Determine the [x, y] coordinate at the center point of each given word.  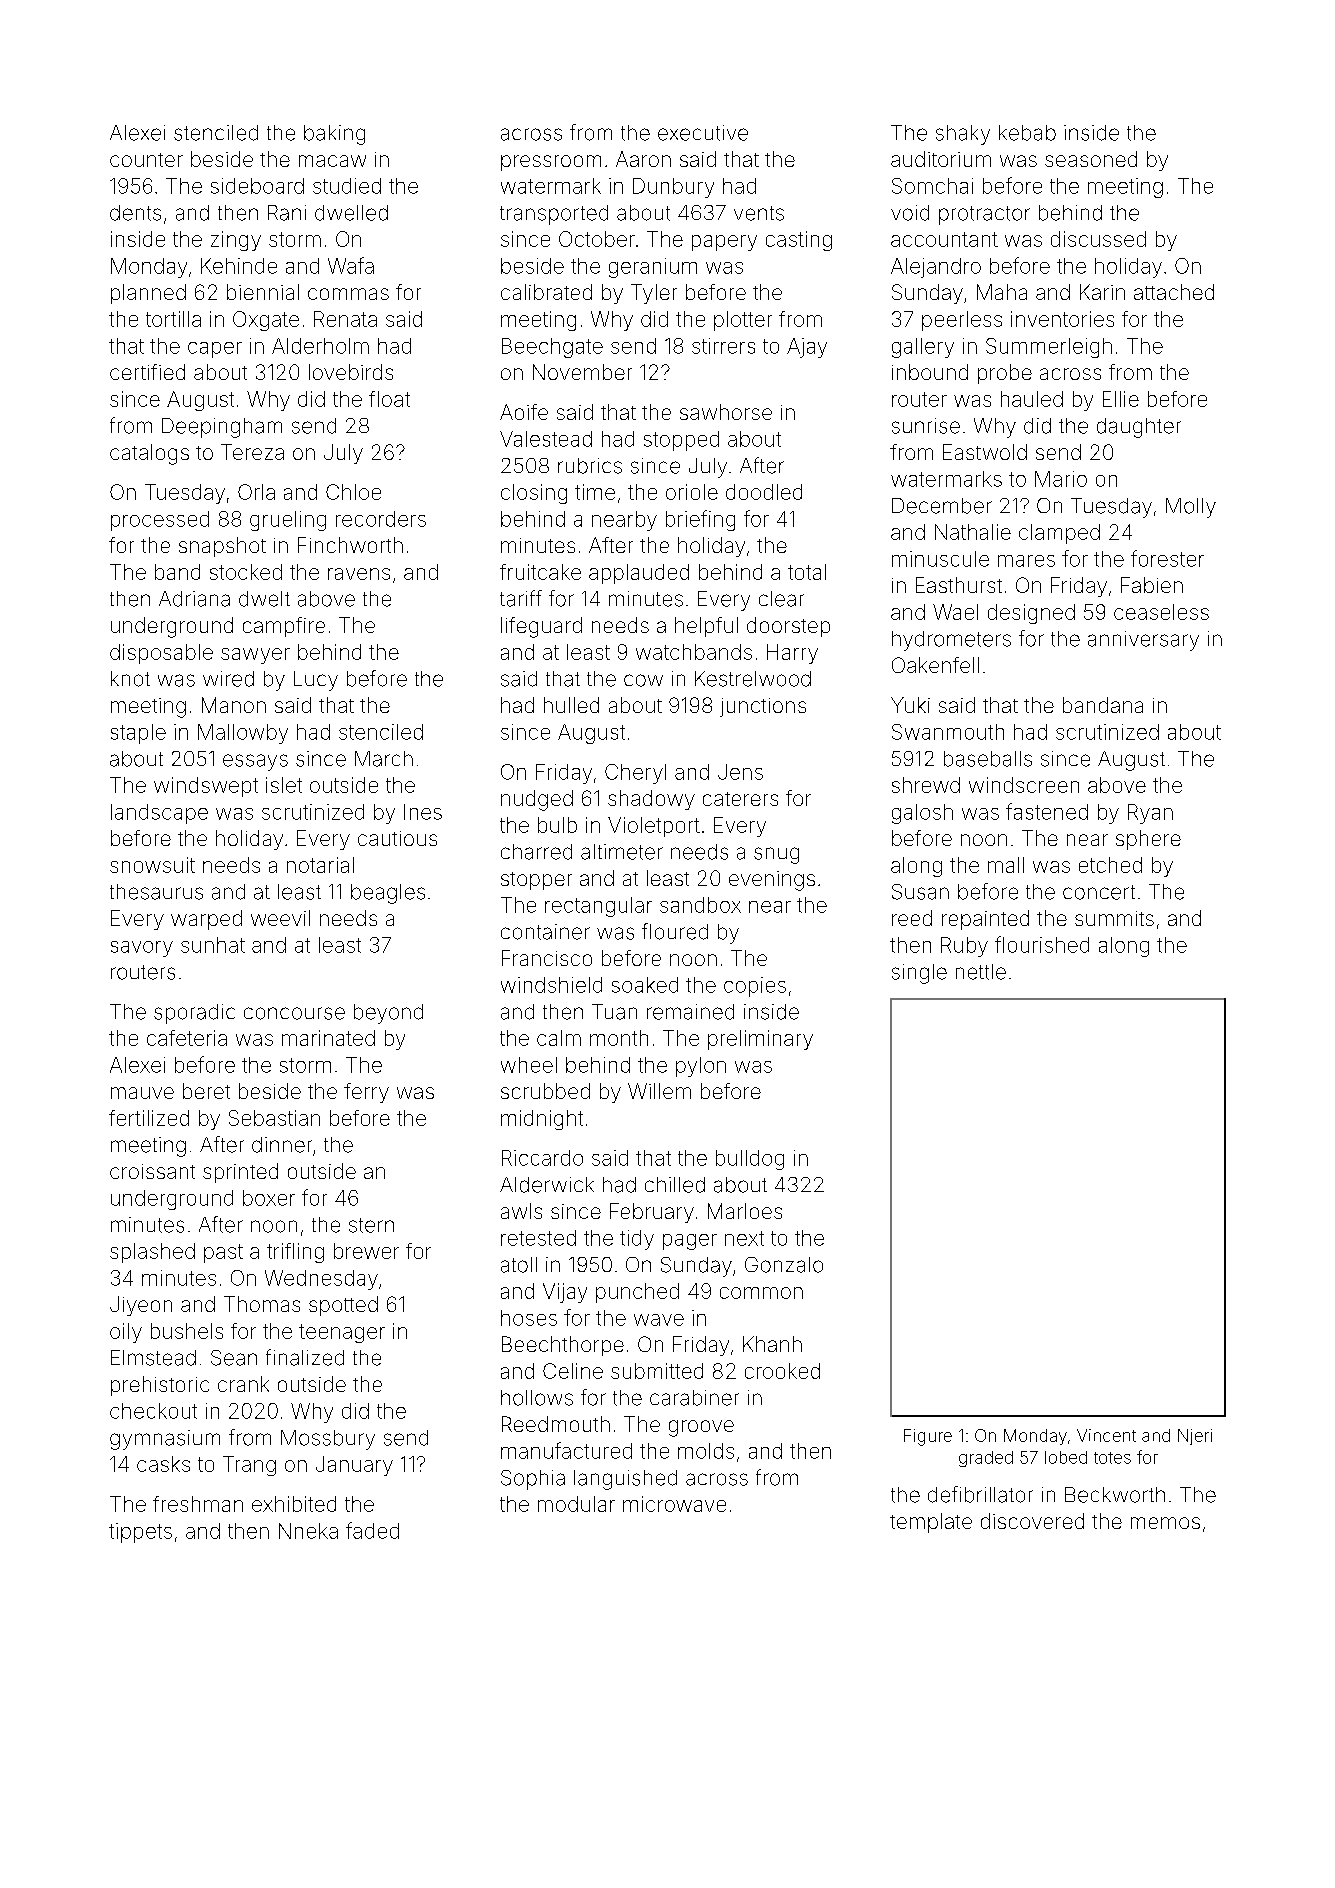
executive [703, 133]
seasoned [1091, 159]
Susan [920, 892]
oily [126, 1333]
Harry [792, 654]
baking [334, 135]
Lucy [316, 681]
